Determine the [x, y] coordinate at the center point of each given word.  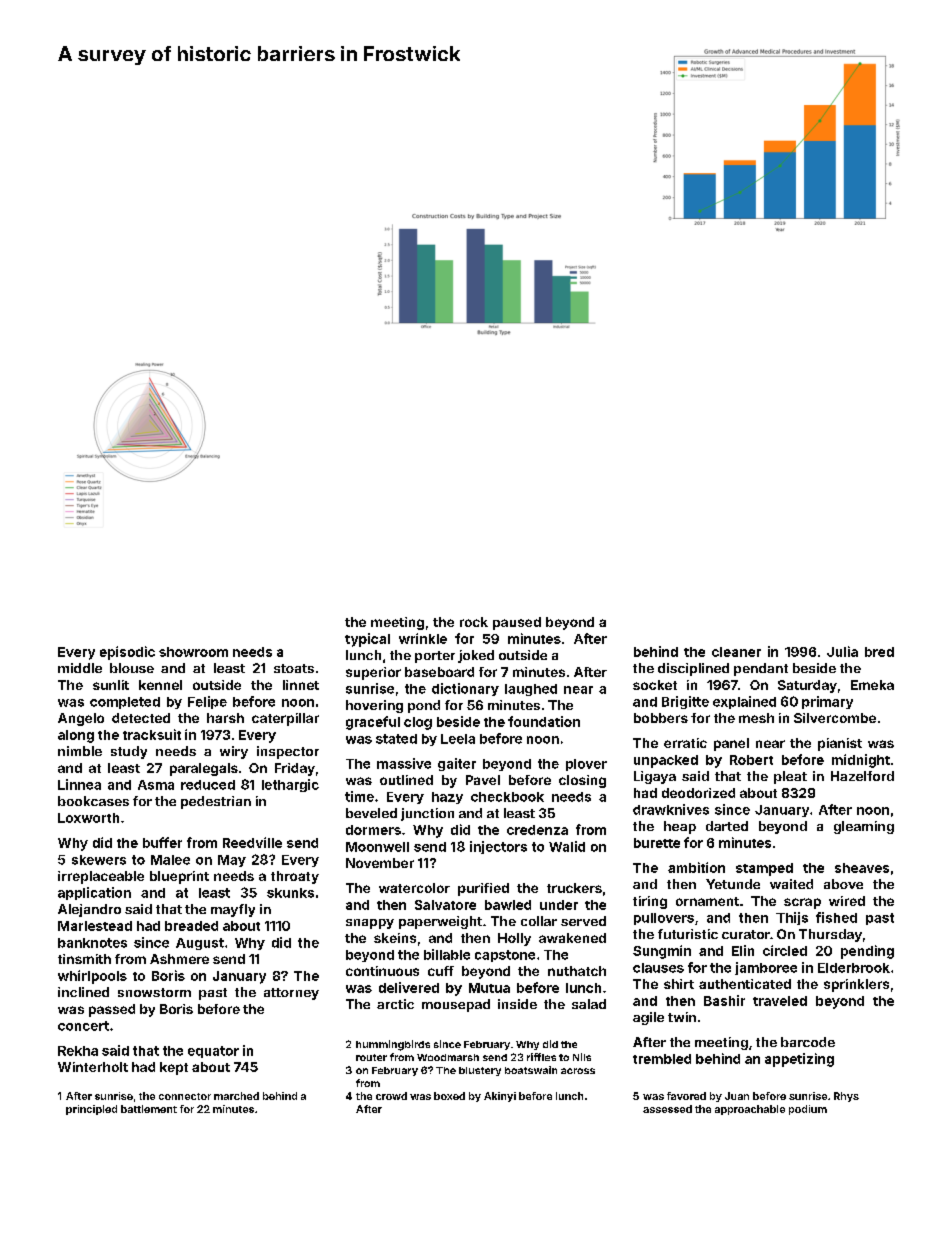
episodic [127, 653]
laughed [531, 690]
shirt [679, 984]
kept [174, 1068]
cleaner [736, 652]
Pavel [483, 780]
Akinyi [500, 1097]
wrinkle [423, 638]
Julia [842, 651]
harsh [225, 718]
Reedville [252, 842]
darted [727, 826]
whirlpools [92, 977]
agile [648, 1018]
